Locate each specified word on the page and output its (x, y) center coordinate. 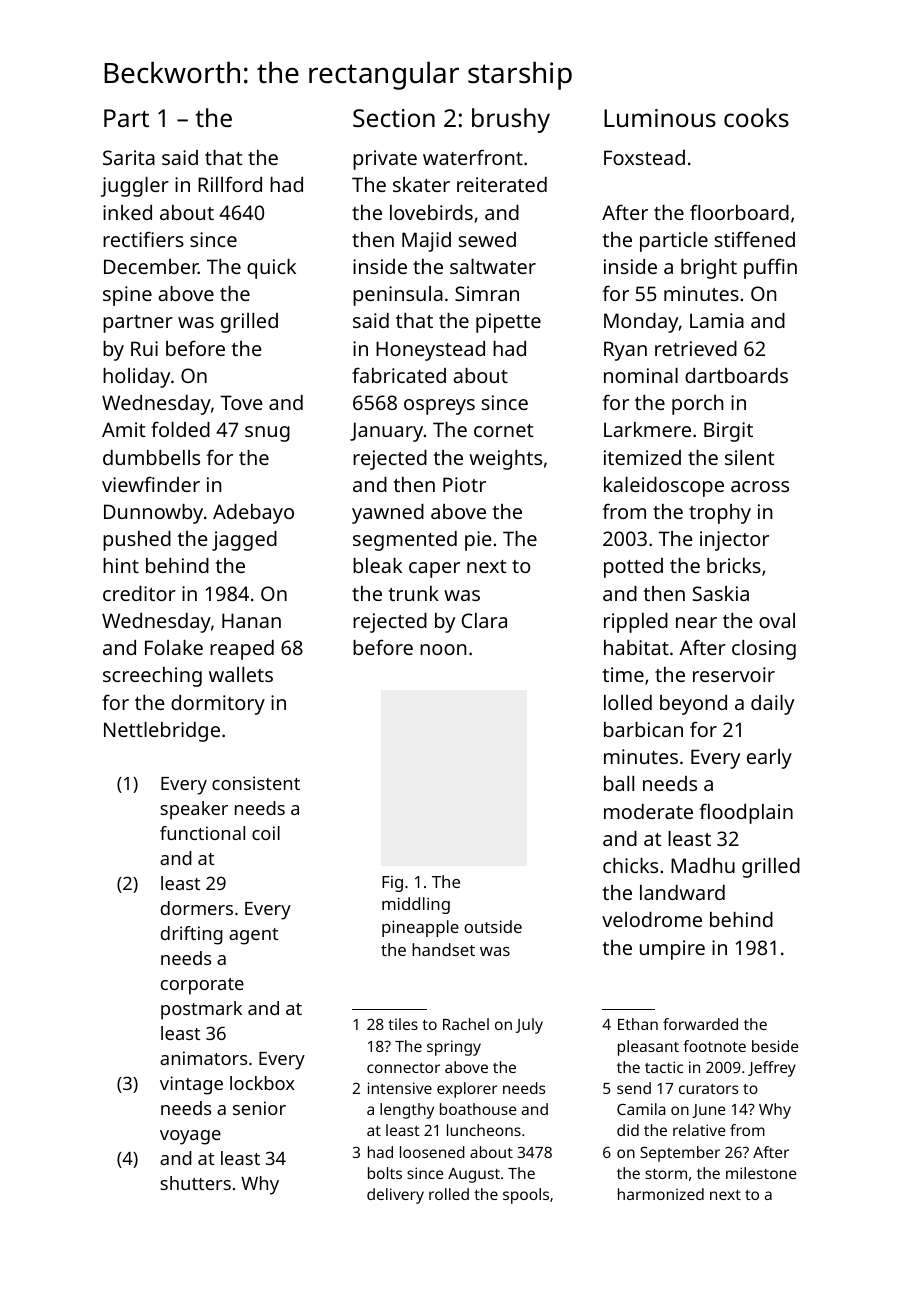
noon (443, 649)
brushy (511, 120)
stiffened (755, 239)
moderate (648, 811)
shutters (195, 1183)
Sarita (129, 157)
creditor (139, 593)
